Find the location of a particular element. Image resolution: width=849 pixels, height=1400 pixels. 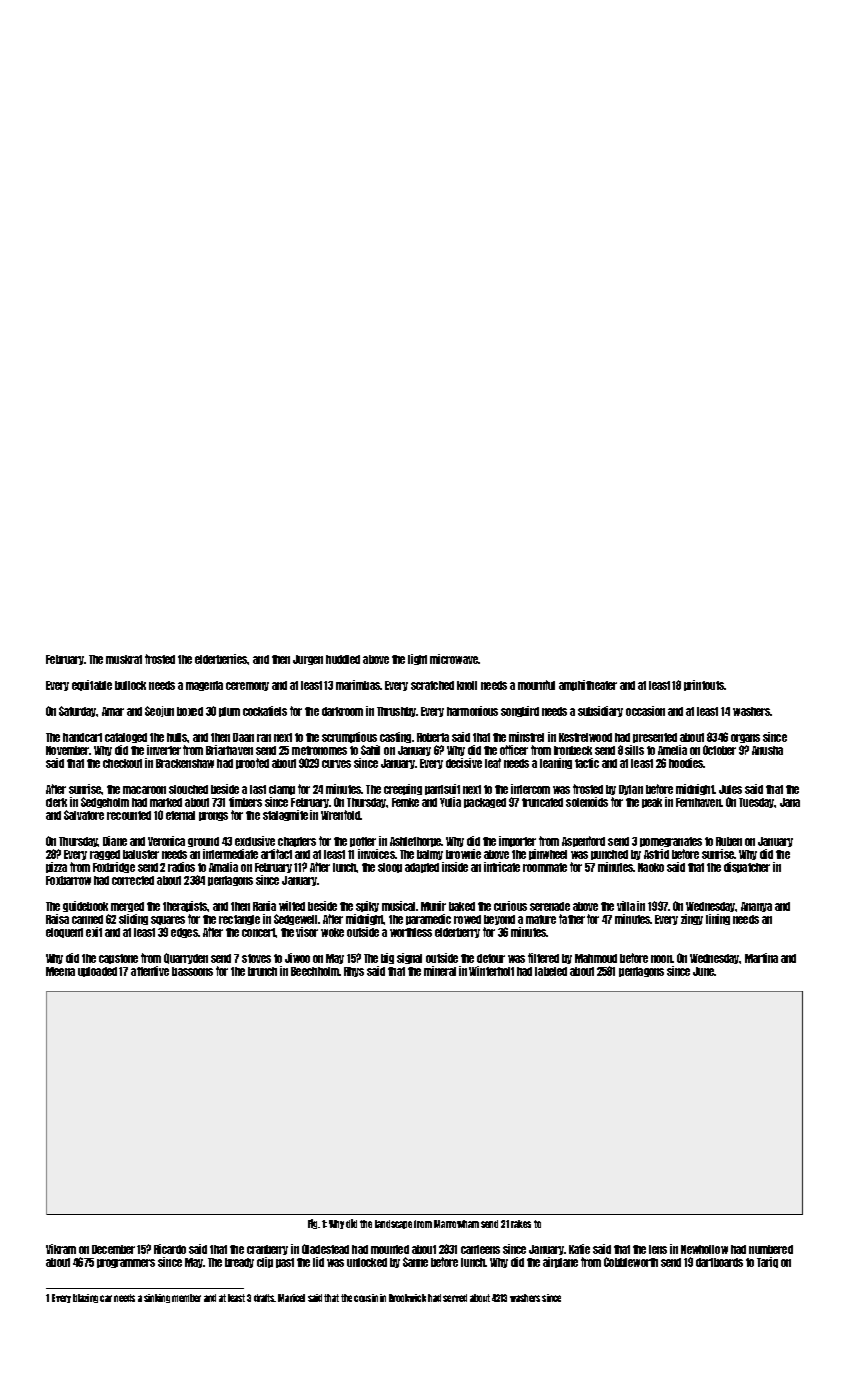

equitable is located at coordinates (92, 685).
